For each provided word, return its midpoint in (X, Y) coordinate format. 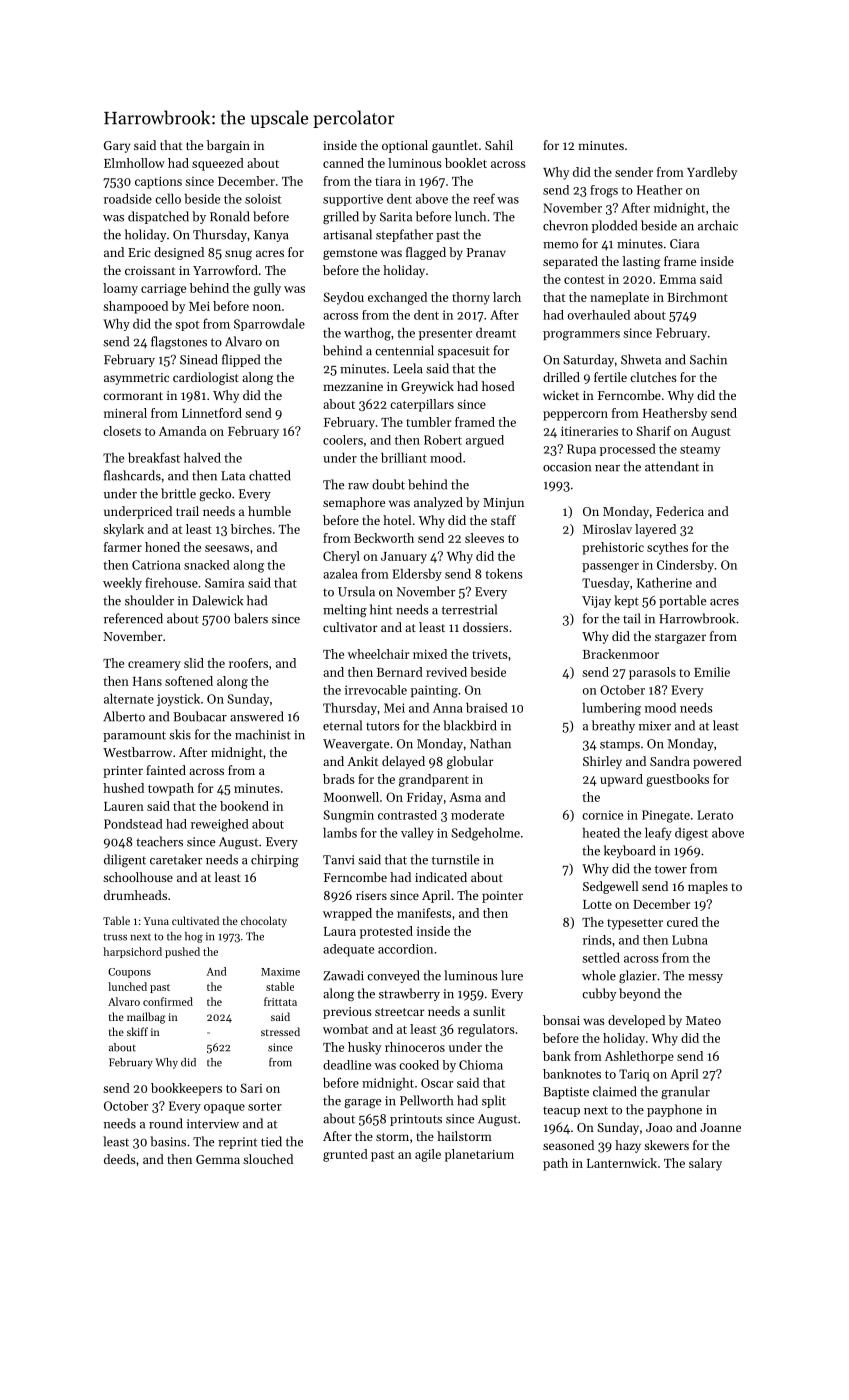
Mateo (703, 1020)
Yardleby (712, 173)
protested (386, 932)
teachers (159, 841)
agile (428, 1155)
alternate (129, 698)
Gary (117, 147)
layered (655, 530)
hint (381, 609)
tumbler (428, 422)
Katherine (664, 583)
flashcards (132, 475)
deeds (120, 1159)
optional (405, 146)
